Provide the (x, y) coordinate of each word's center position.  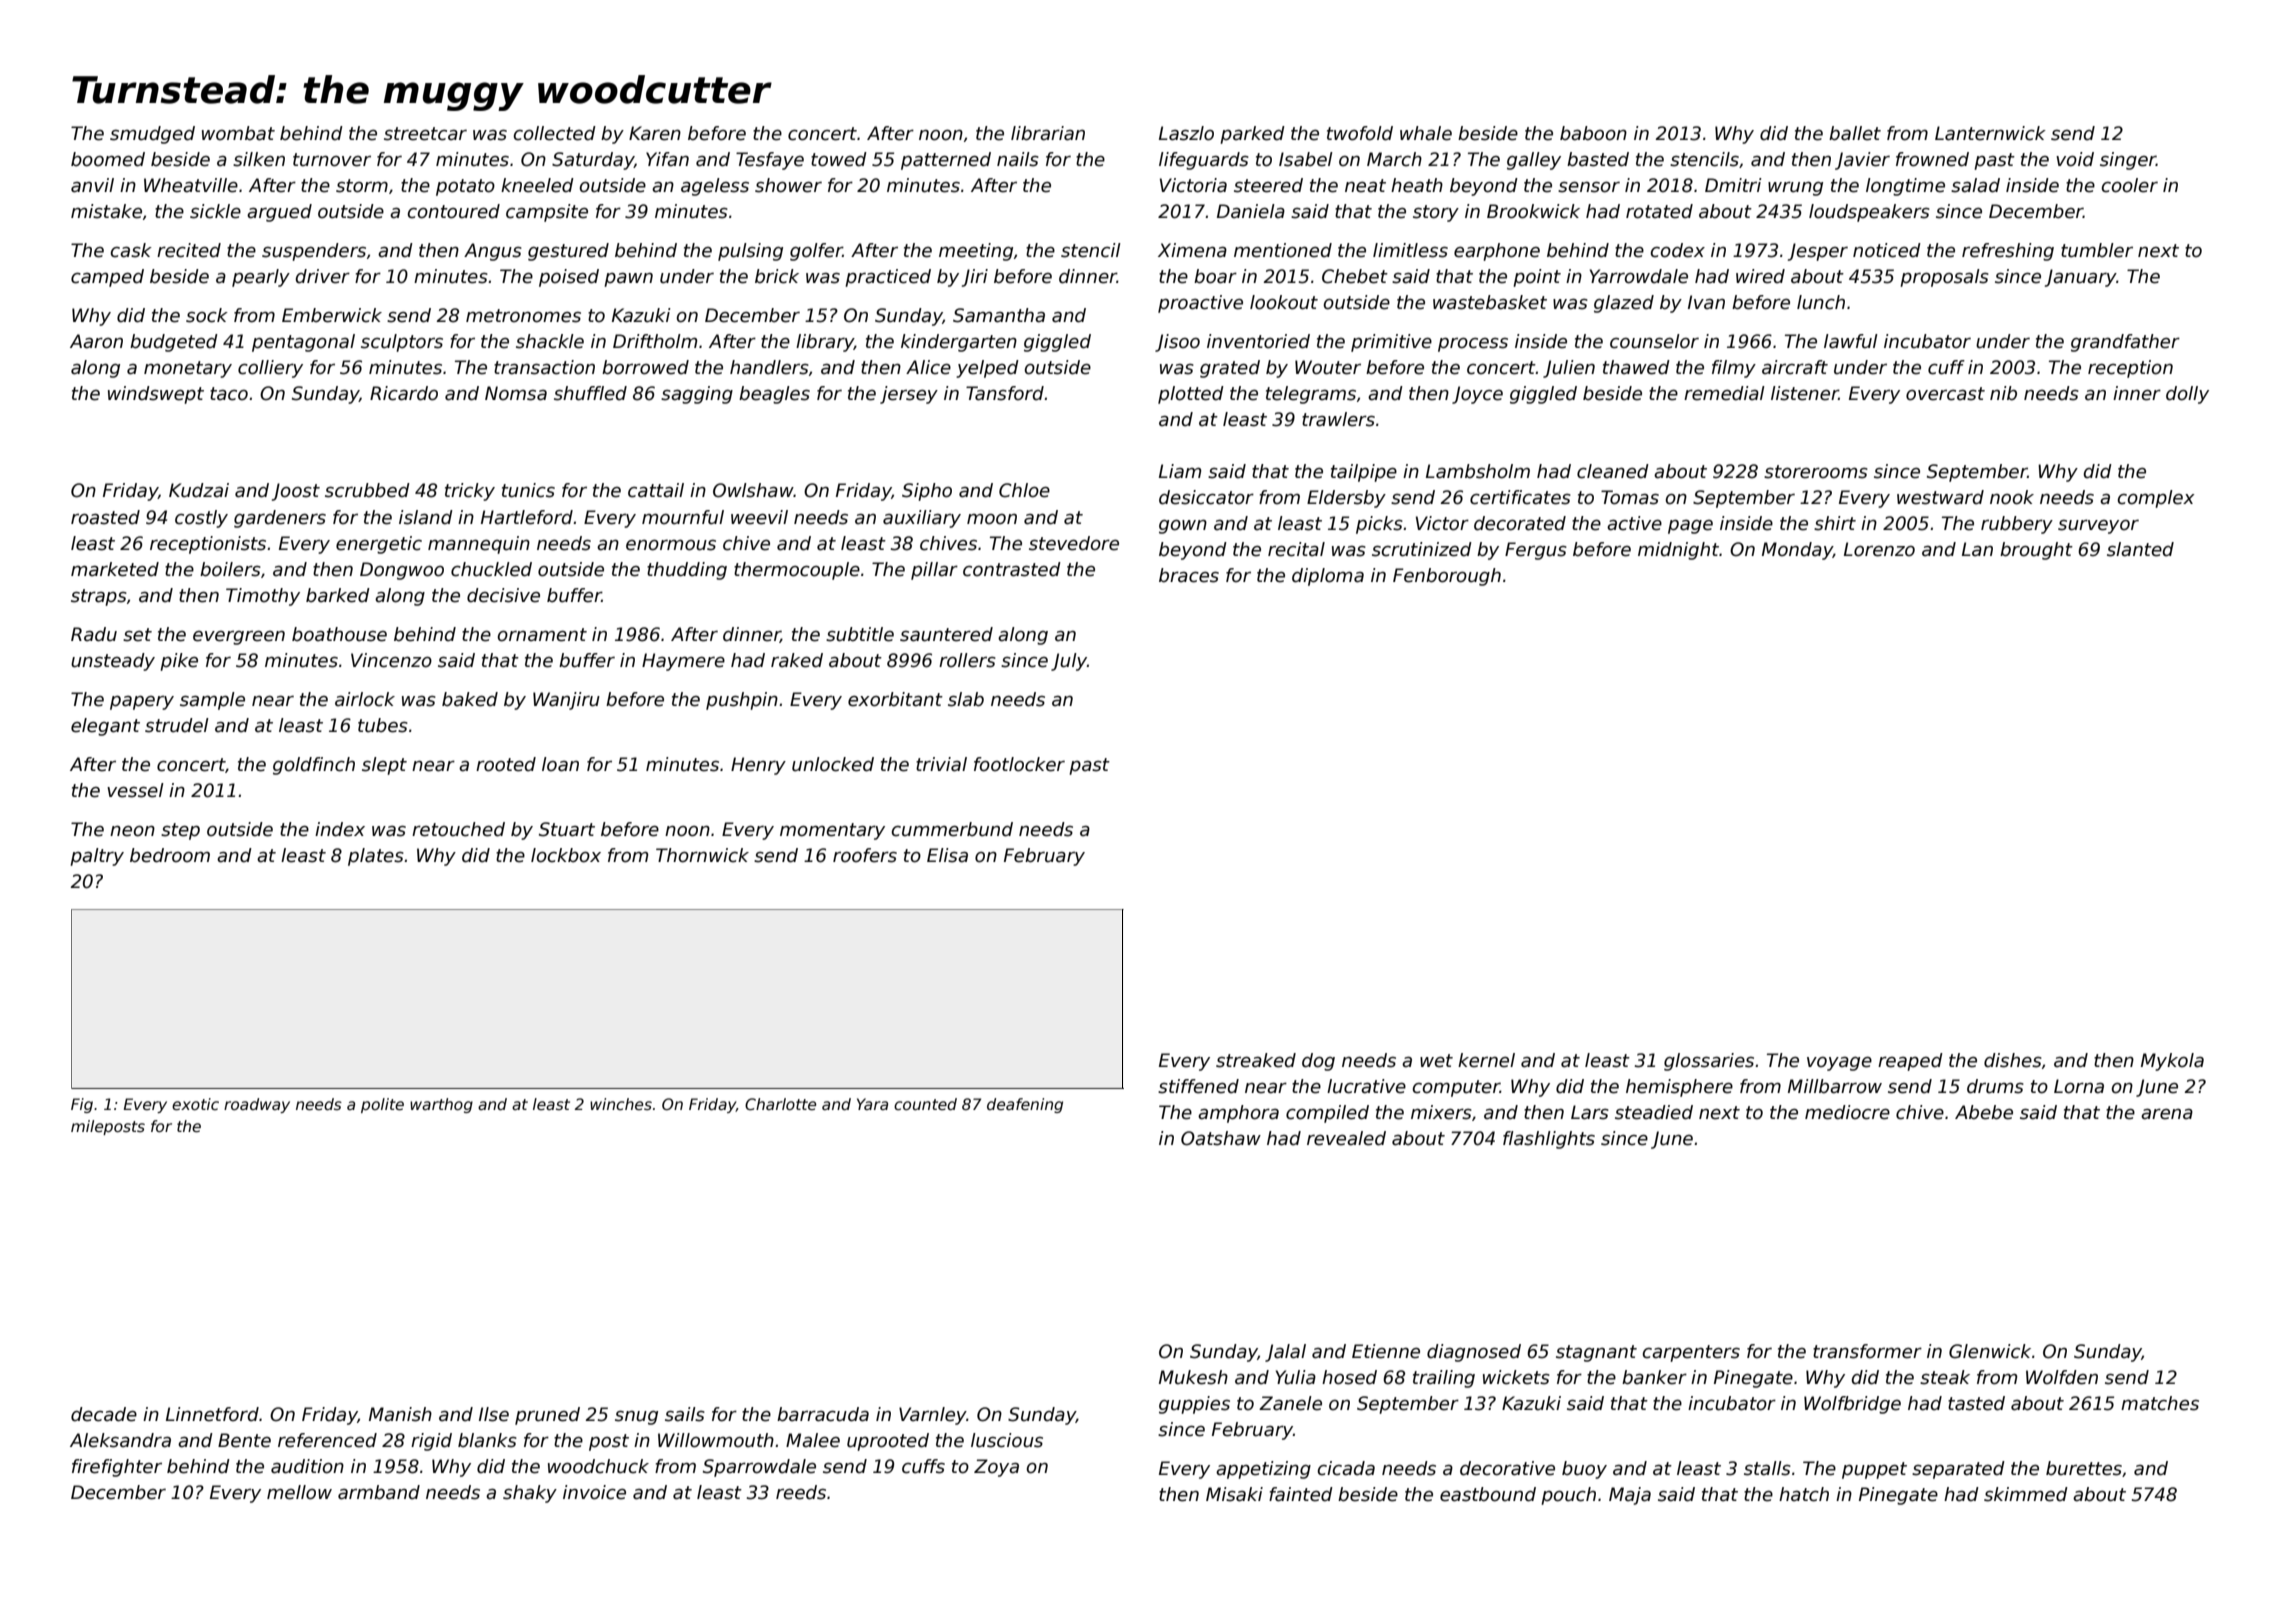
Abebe (1984, 1112)
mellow (299, 1492)
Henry (758, 766)
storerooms (1816, 472)
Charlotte (780, 1104)
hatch (1804, 1494)
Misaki (1234, 1494)
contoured (453, 211)
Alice (928, 367)
